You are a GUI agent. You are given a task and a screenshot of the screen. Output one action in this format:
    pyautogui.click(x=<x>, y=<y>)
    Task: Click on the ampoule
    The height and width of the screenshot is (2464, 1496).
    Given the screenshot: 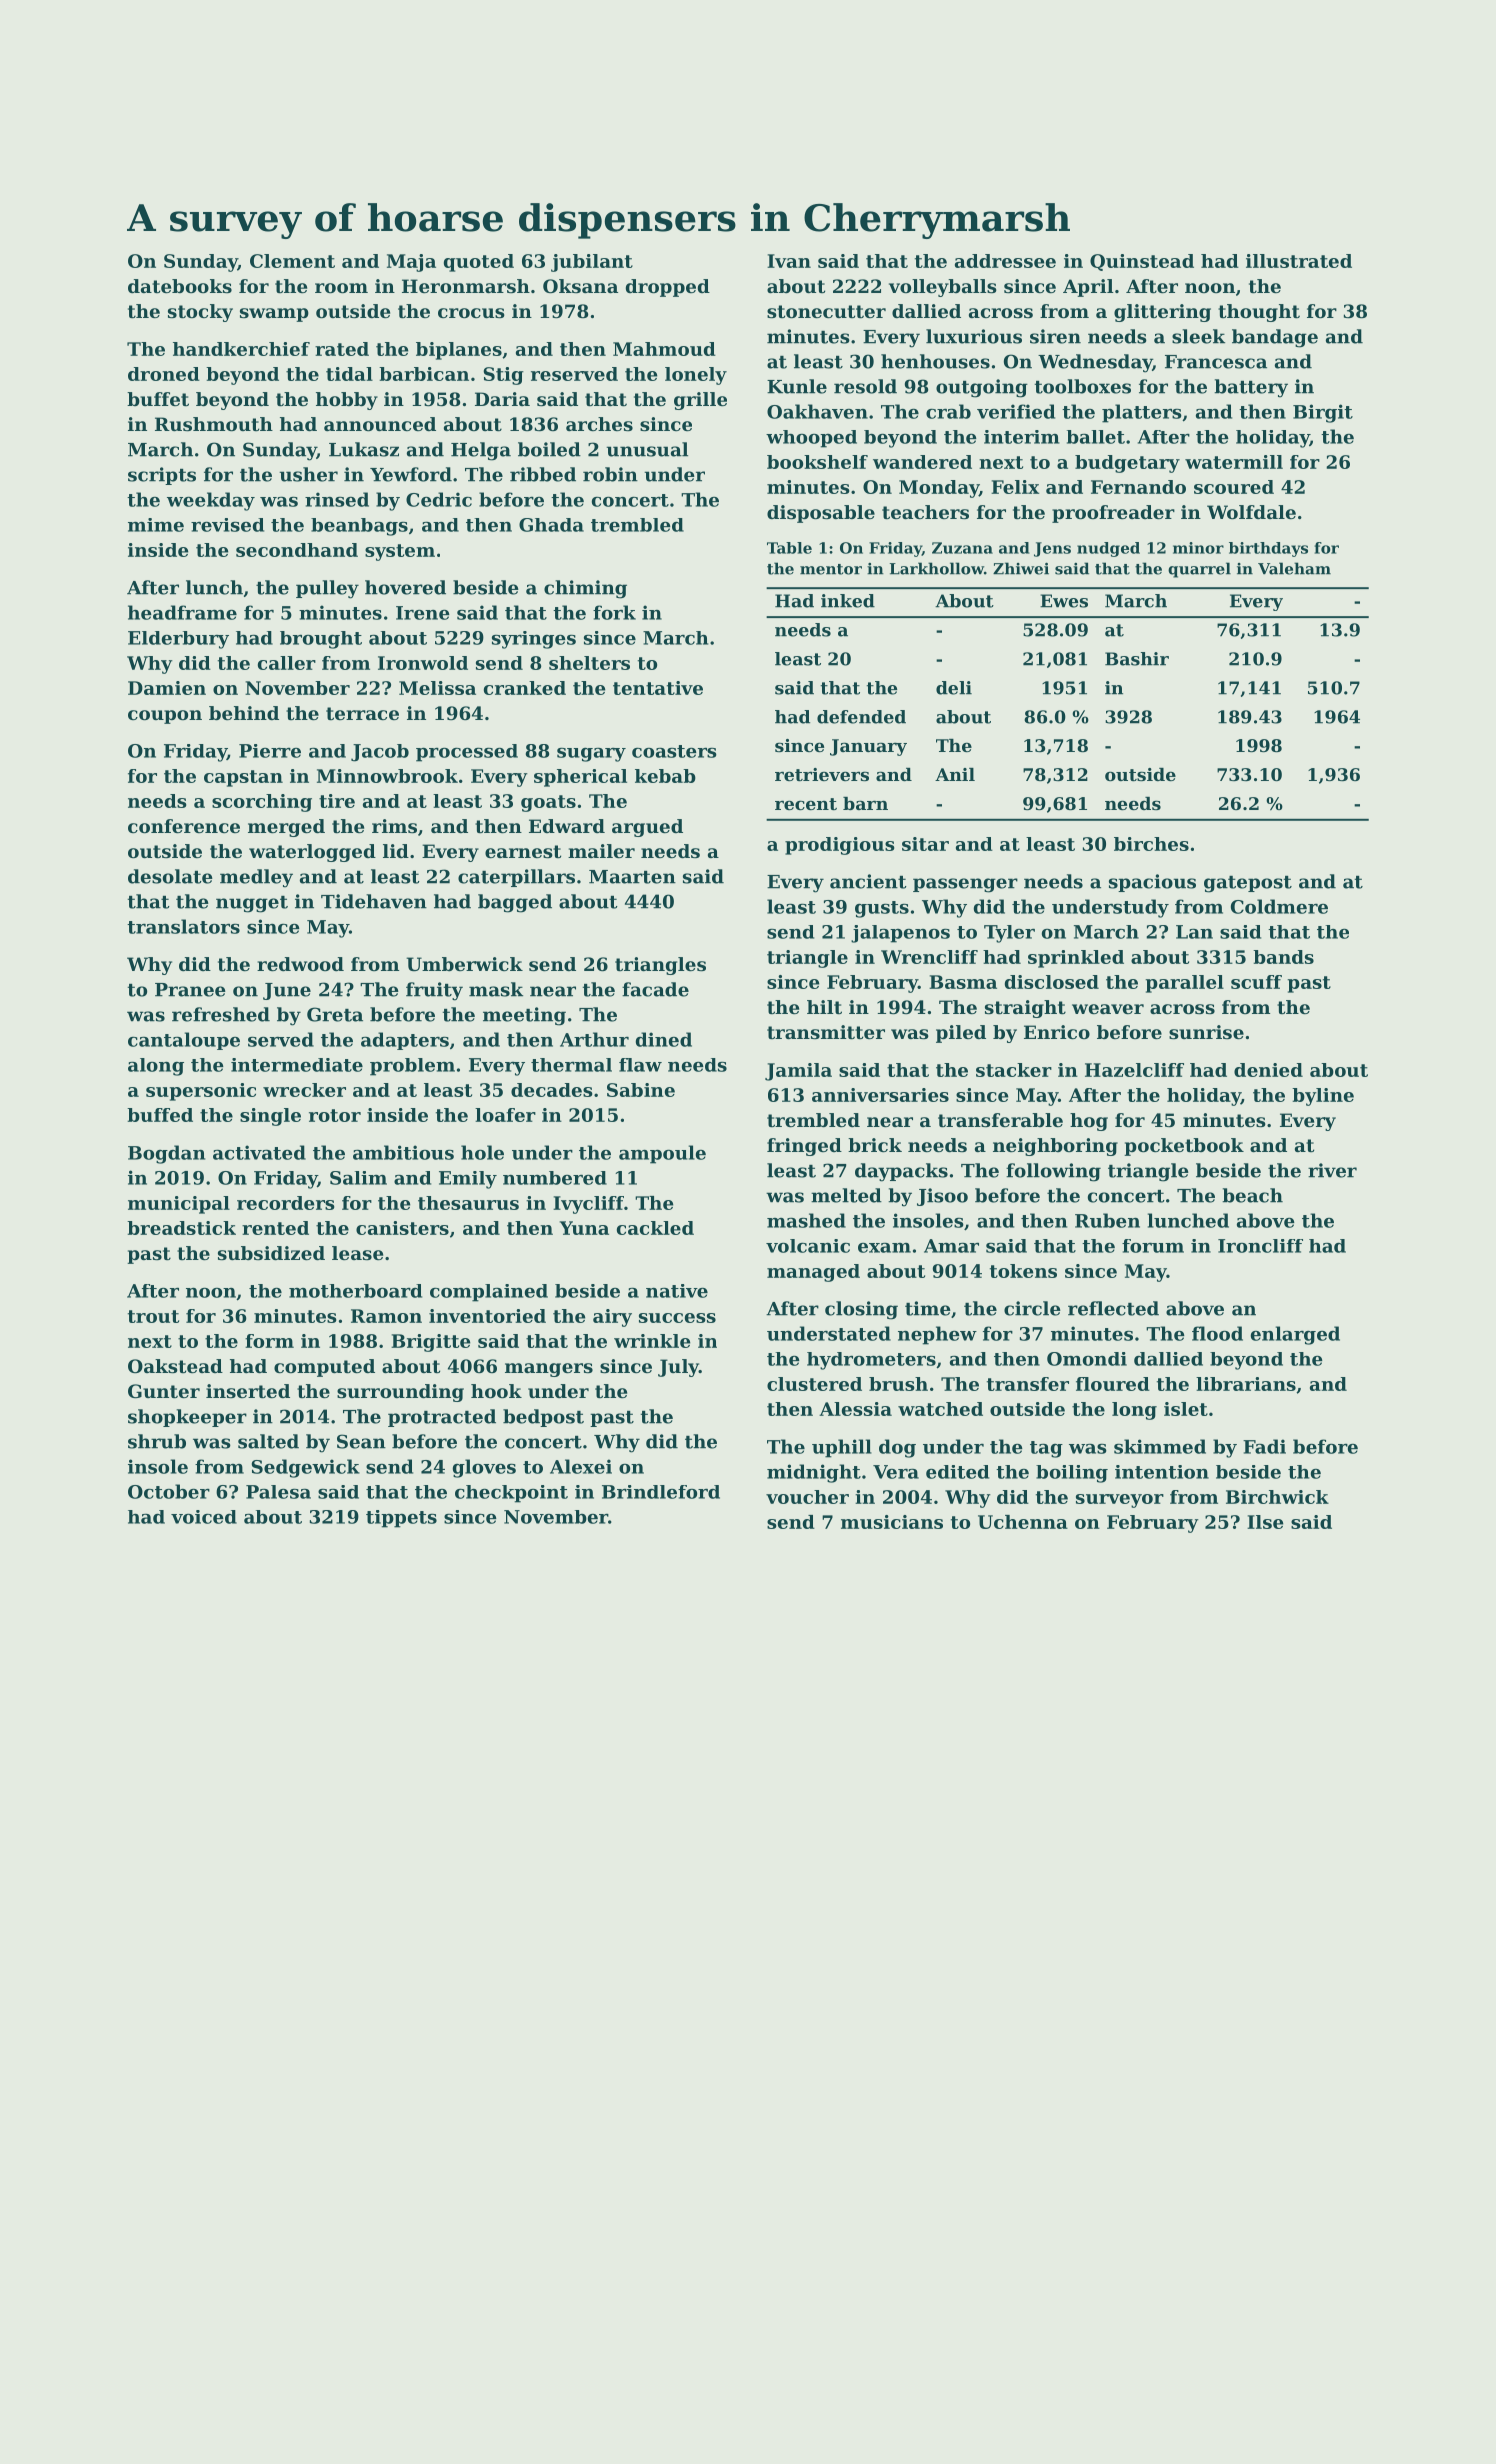 What is the action you would take?
    pyautogui.click(x=662, y=1154)
